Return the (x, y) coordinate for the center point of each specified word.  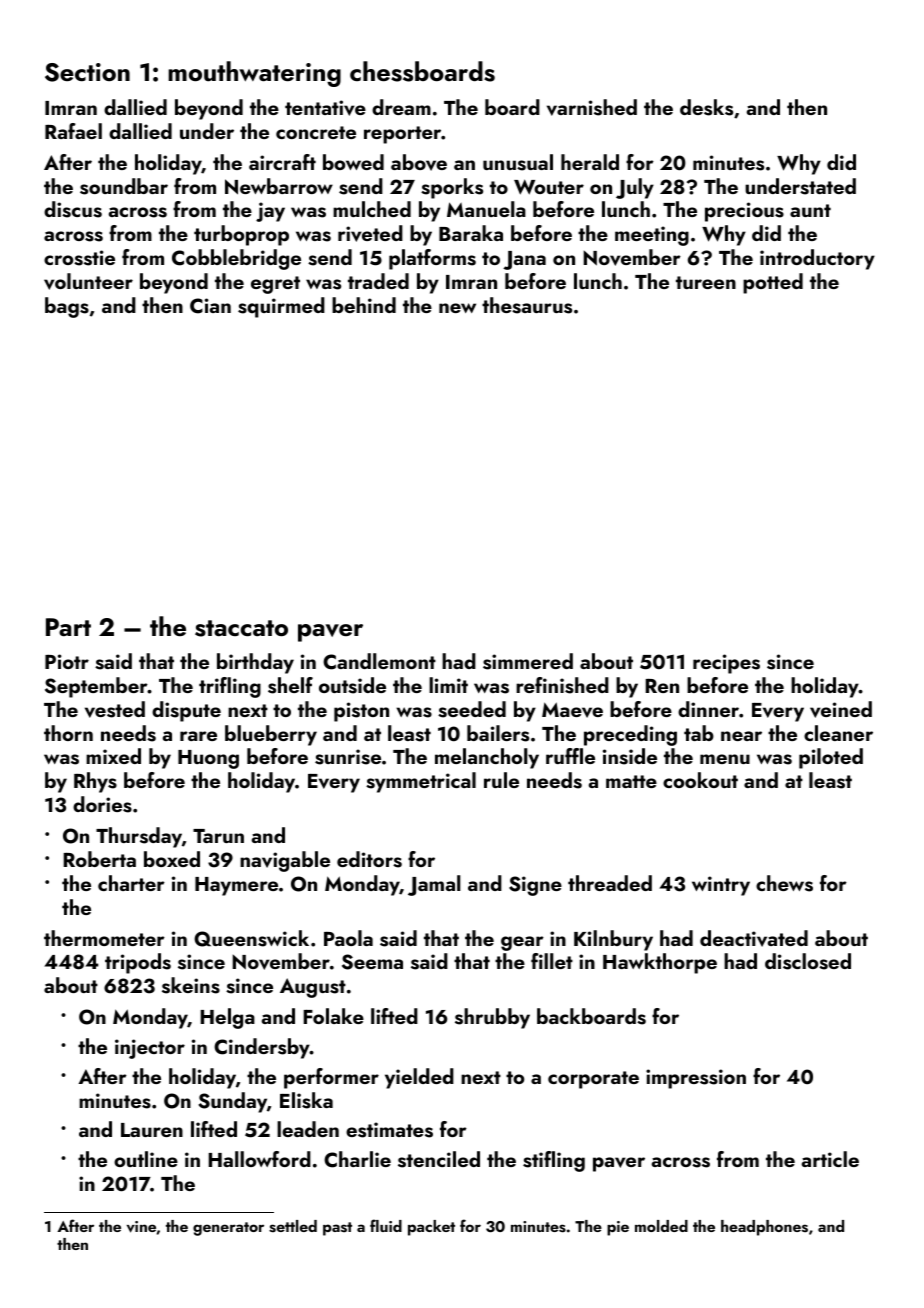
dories (102, 804)
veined (841, 709)
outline (146, 1159)
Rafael (73, 131)
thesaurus (527, 305)
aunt (810, 210)
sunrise (348, 757)
